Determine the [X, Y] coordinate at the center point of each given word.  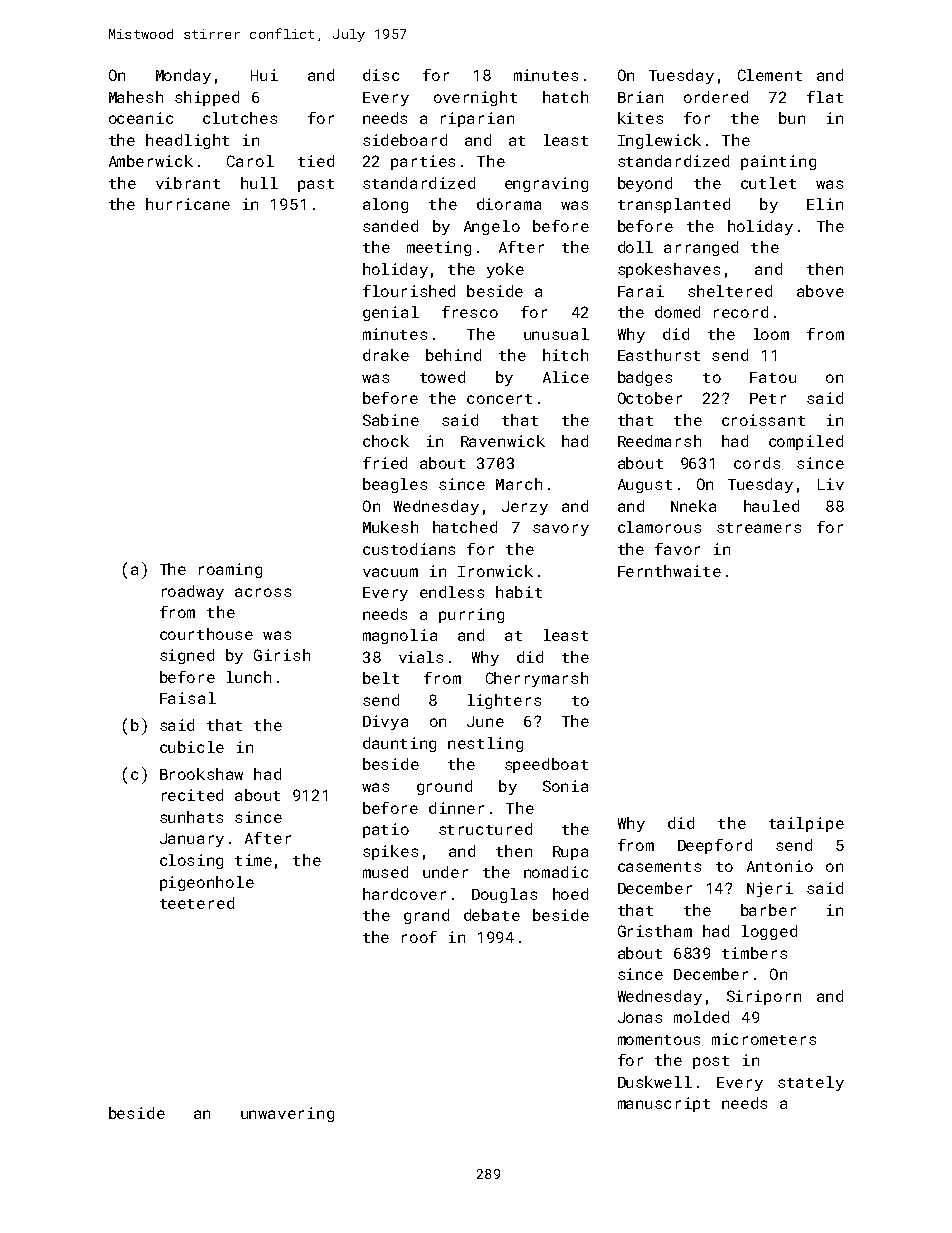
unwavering [287, 1114]
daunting [399, 744]
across [263, 592]
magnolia [400, 636]
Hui [264, 75]
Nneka [693, 506]
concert [499, 399]
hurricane [188, 204]
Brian [640, 97]
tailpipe [806, 824]
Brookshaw [201, 774]
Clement [770, 75]
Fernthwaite [669, 571]
